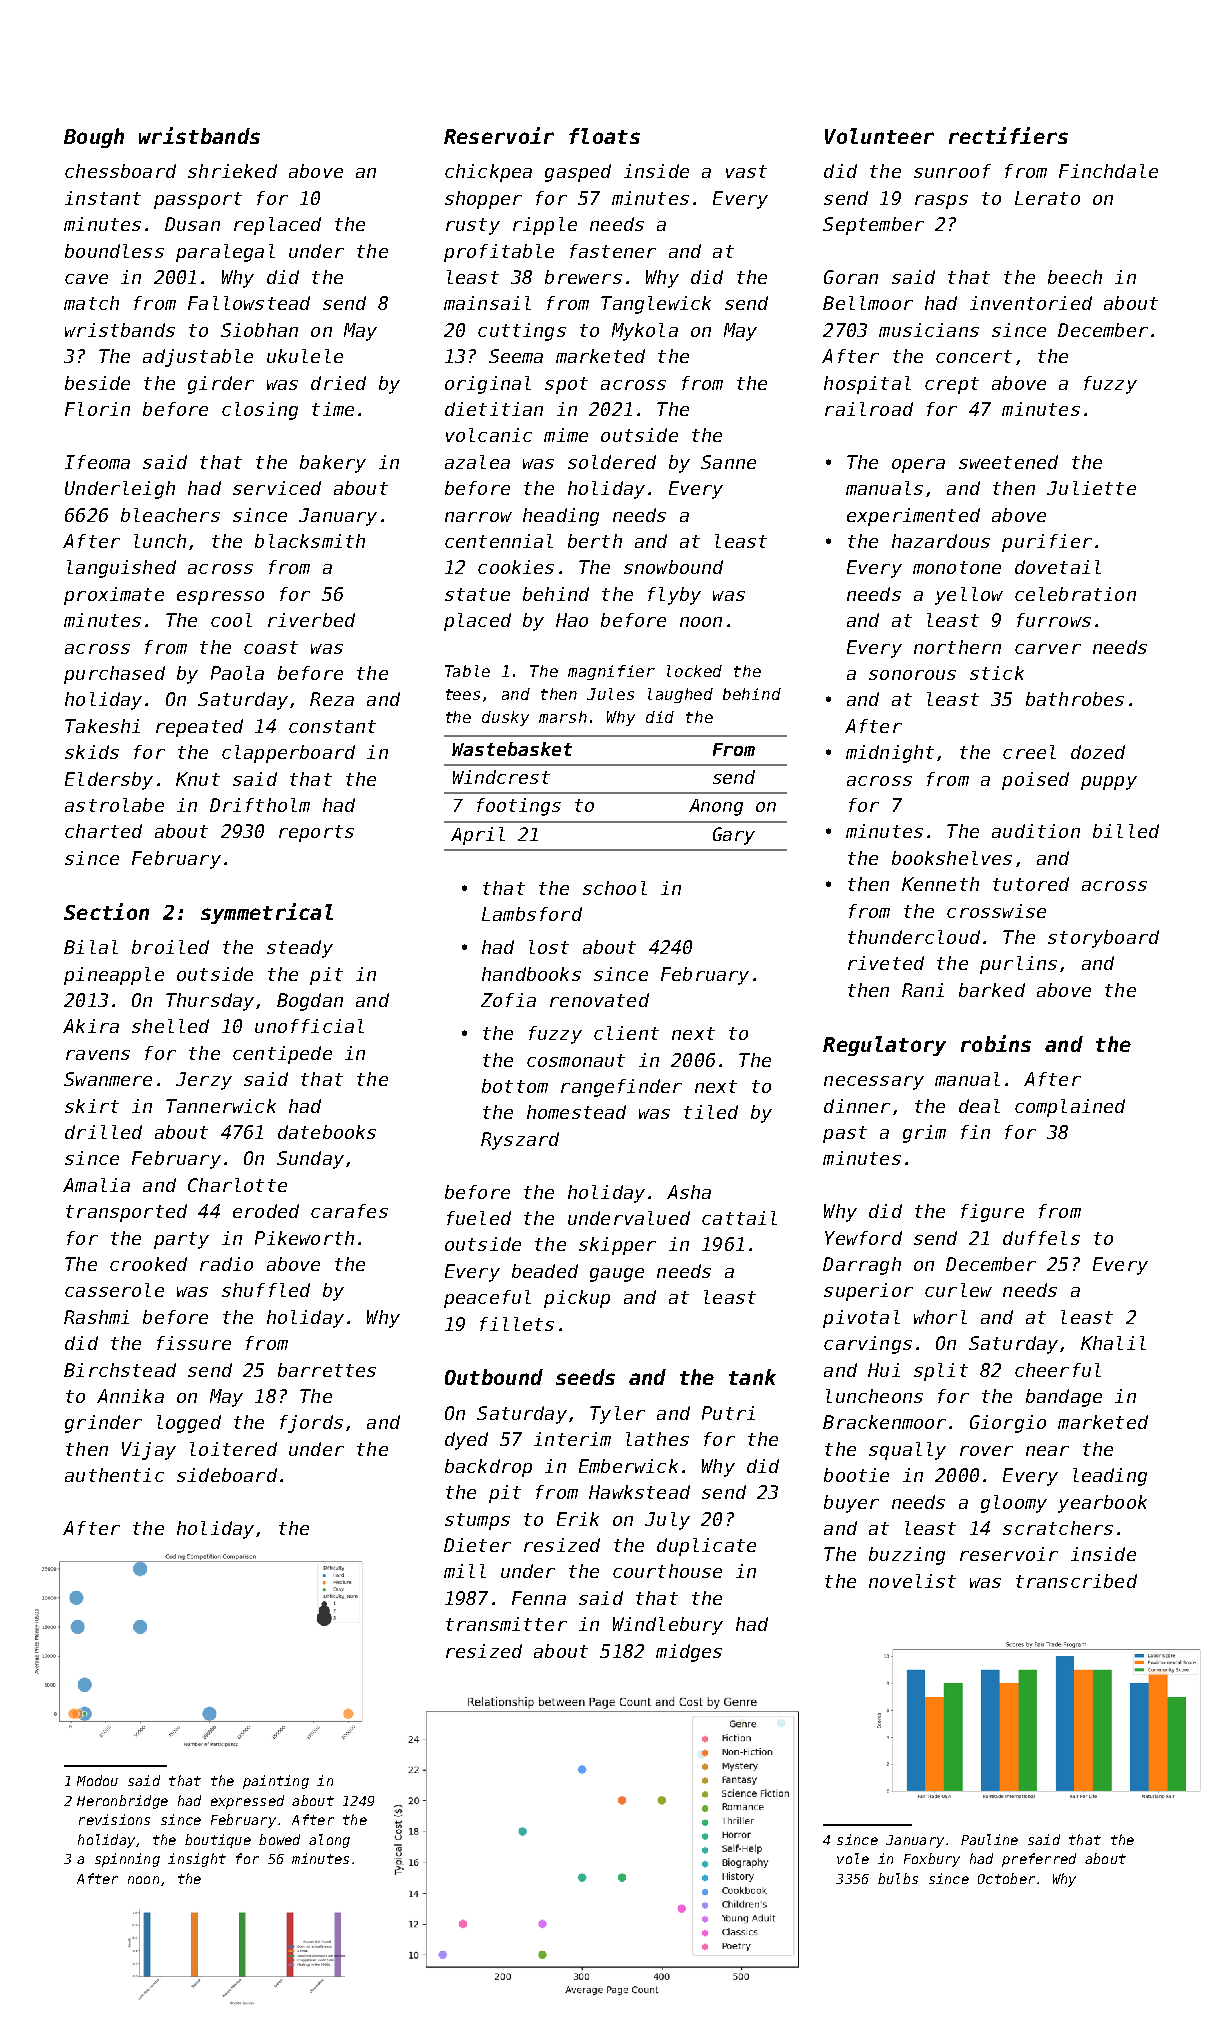 The height and width of the screenshot is (2026, 1230). What do you see at coordinates (879, 136) in the screenshot?
I see `Volunteer` at bounding box center [879, 136].
